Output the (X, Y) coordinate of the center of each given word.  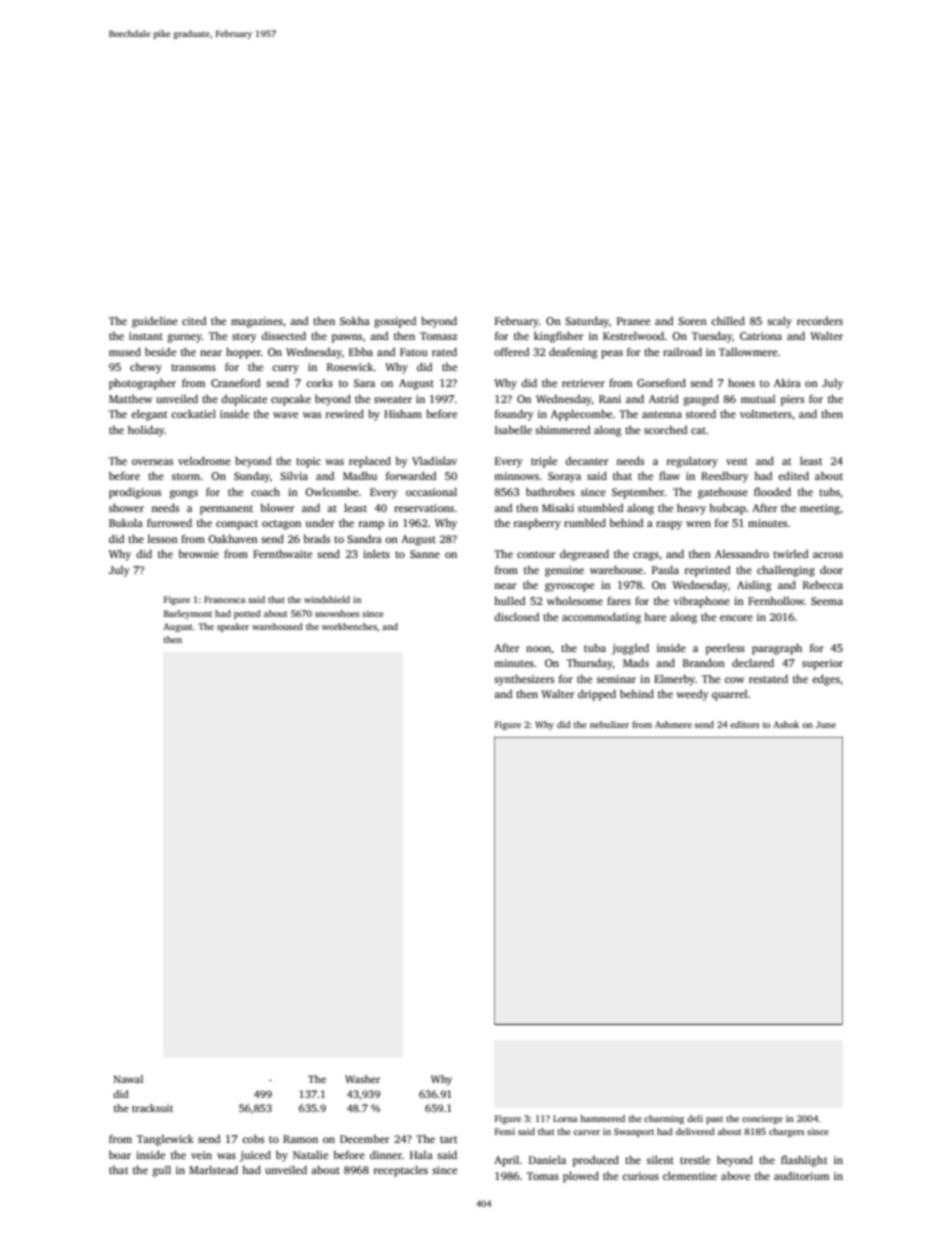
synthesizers (524, 680)
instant (146, 336)
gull (161, 1171)
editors (744, 724)
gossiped (395, 322)
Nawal (128, 1079)
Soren (692, 321)
